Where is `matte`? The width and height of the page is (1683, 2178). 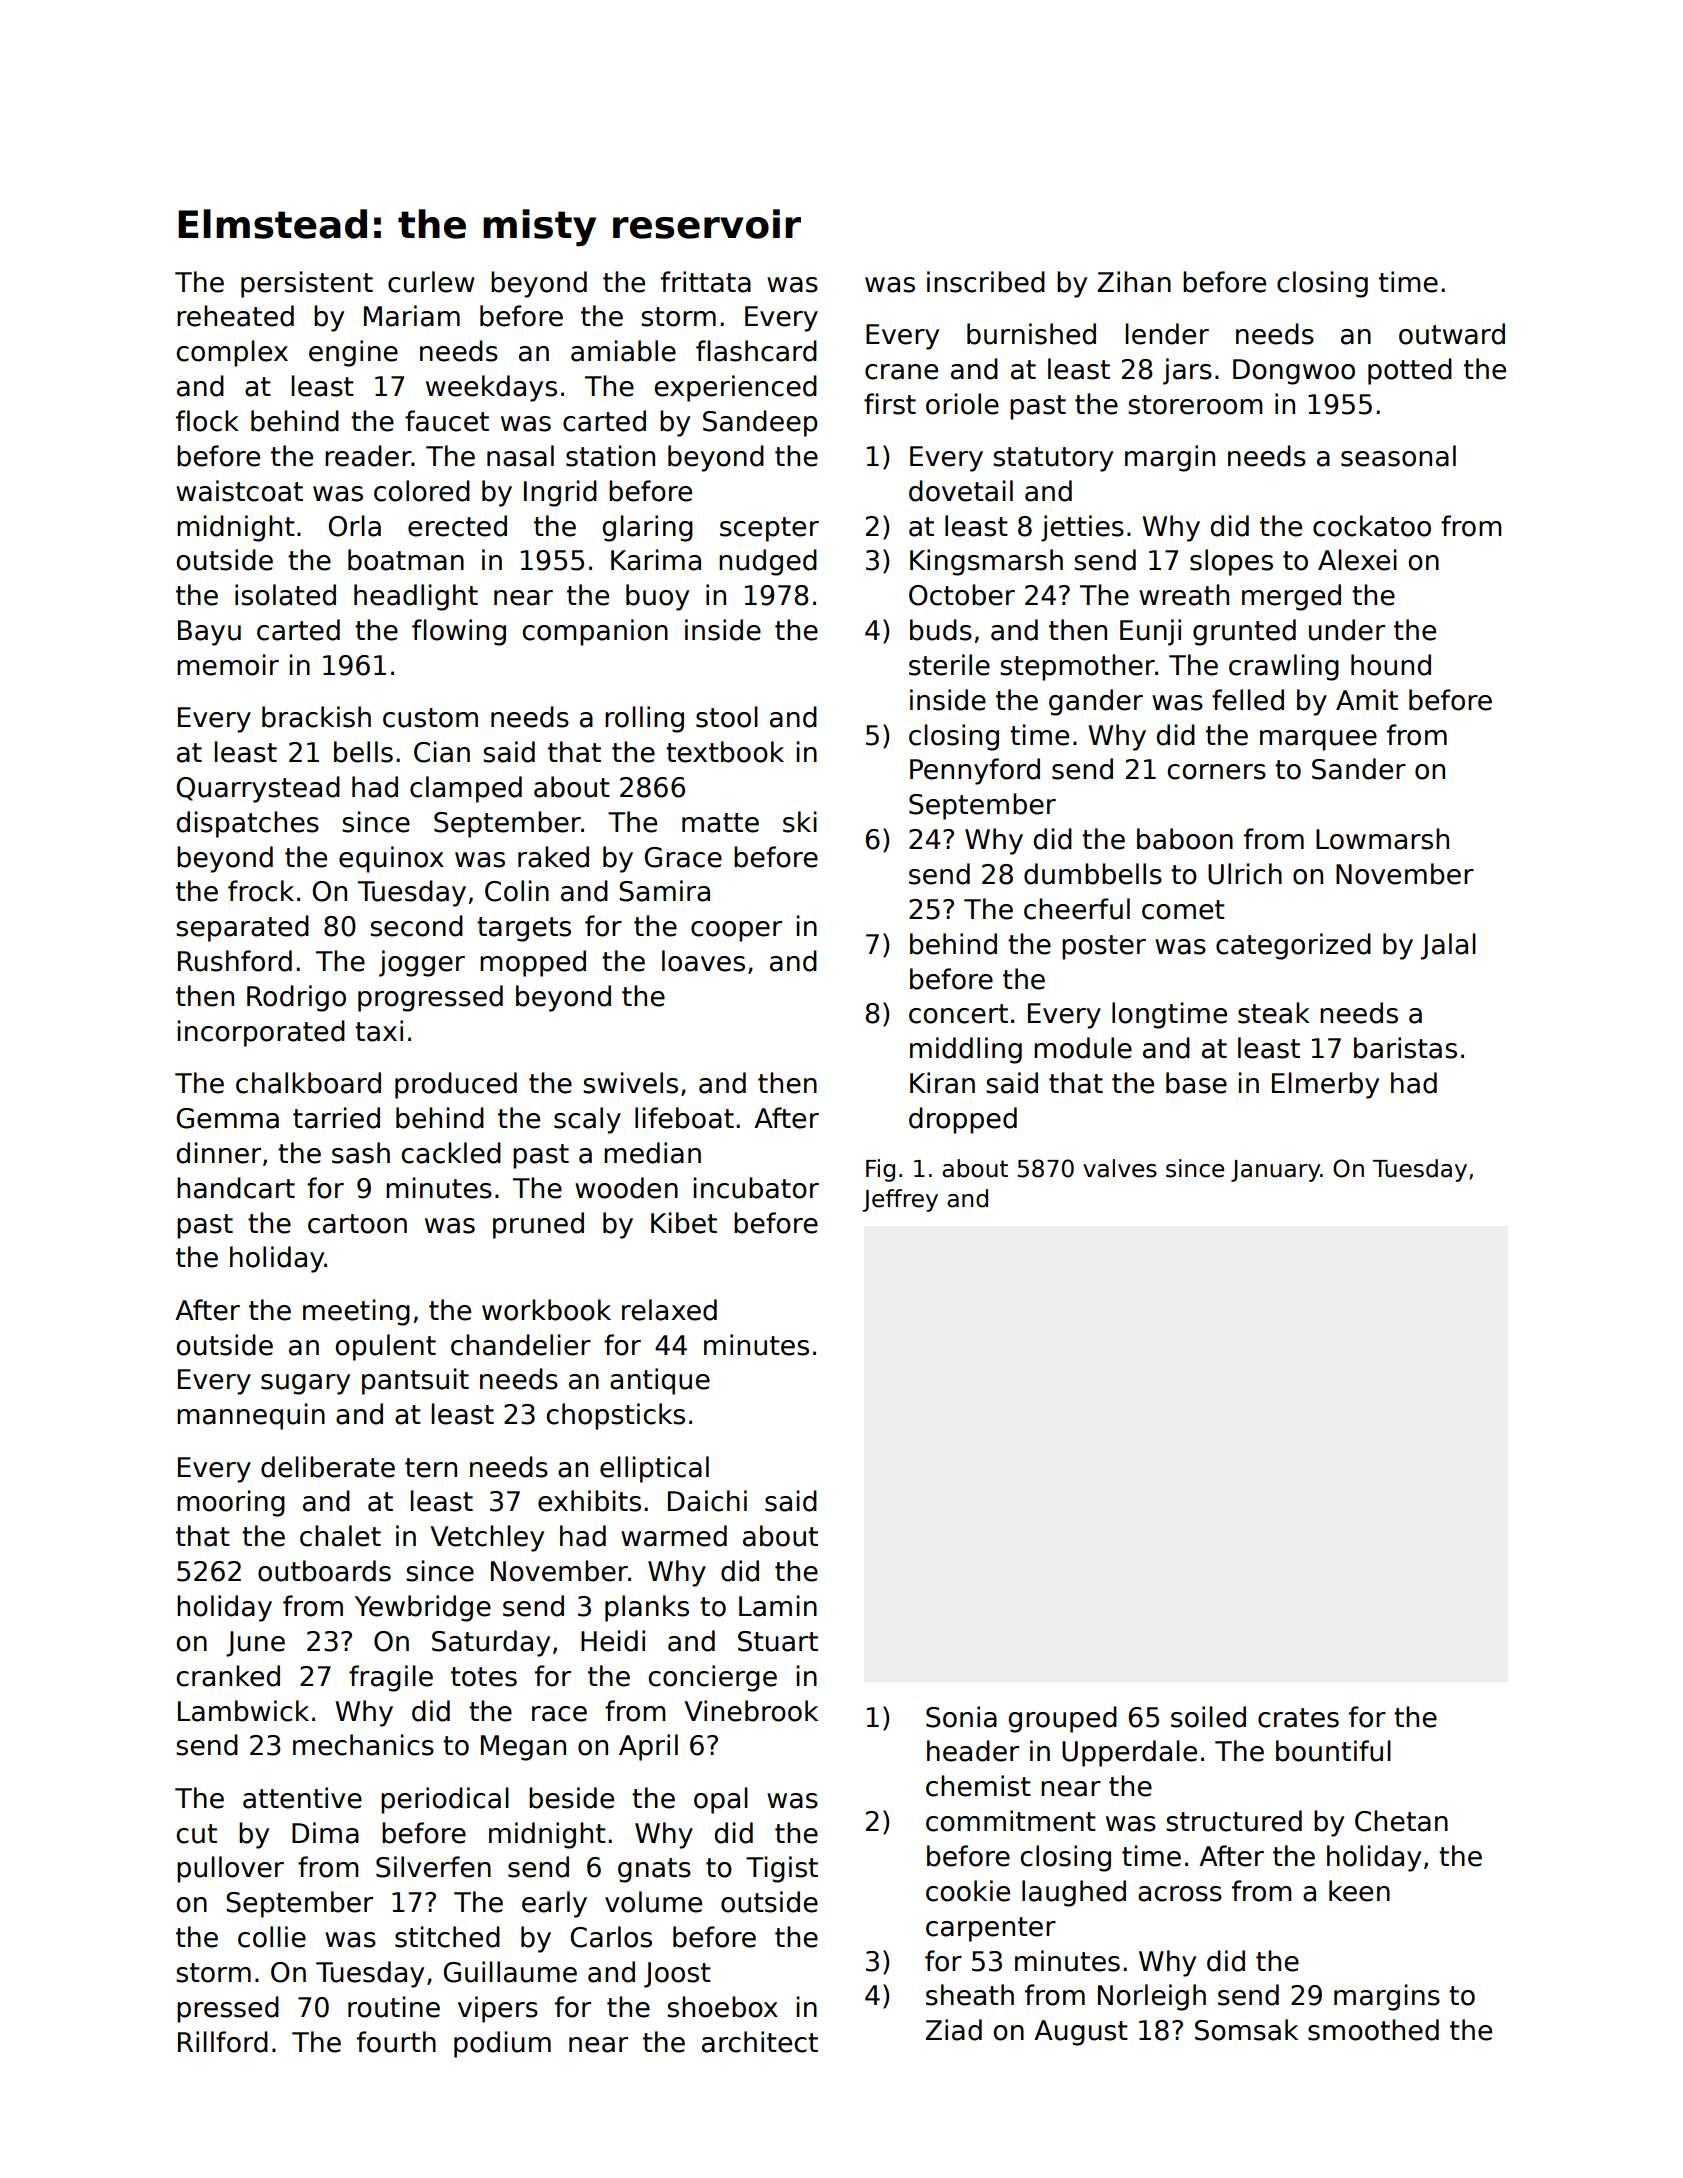
matte is located at coordinates (720, 823).
